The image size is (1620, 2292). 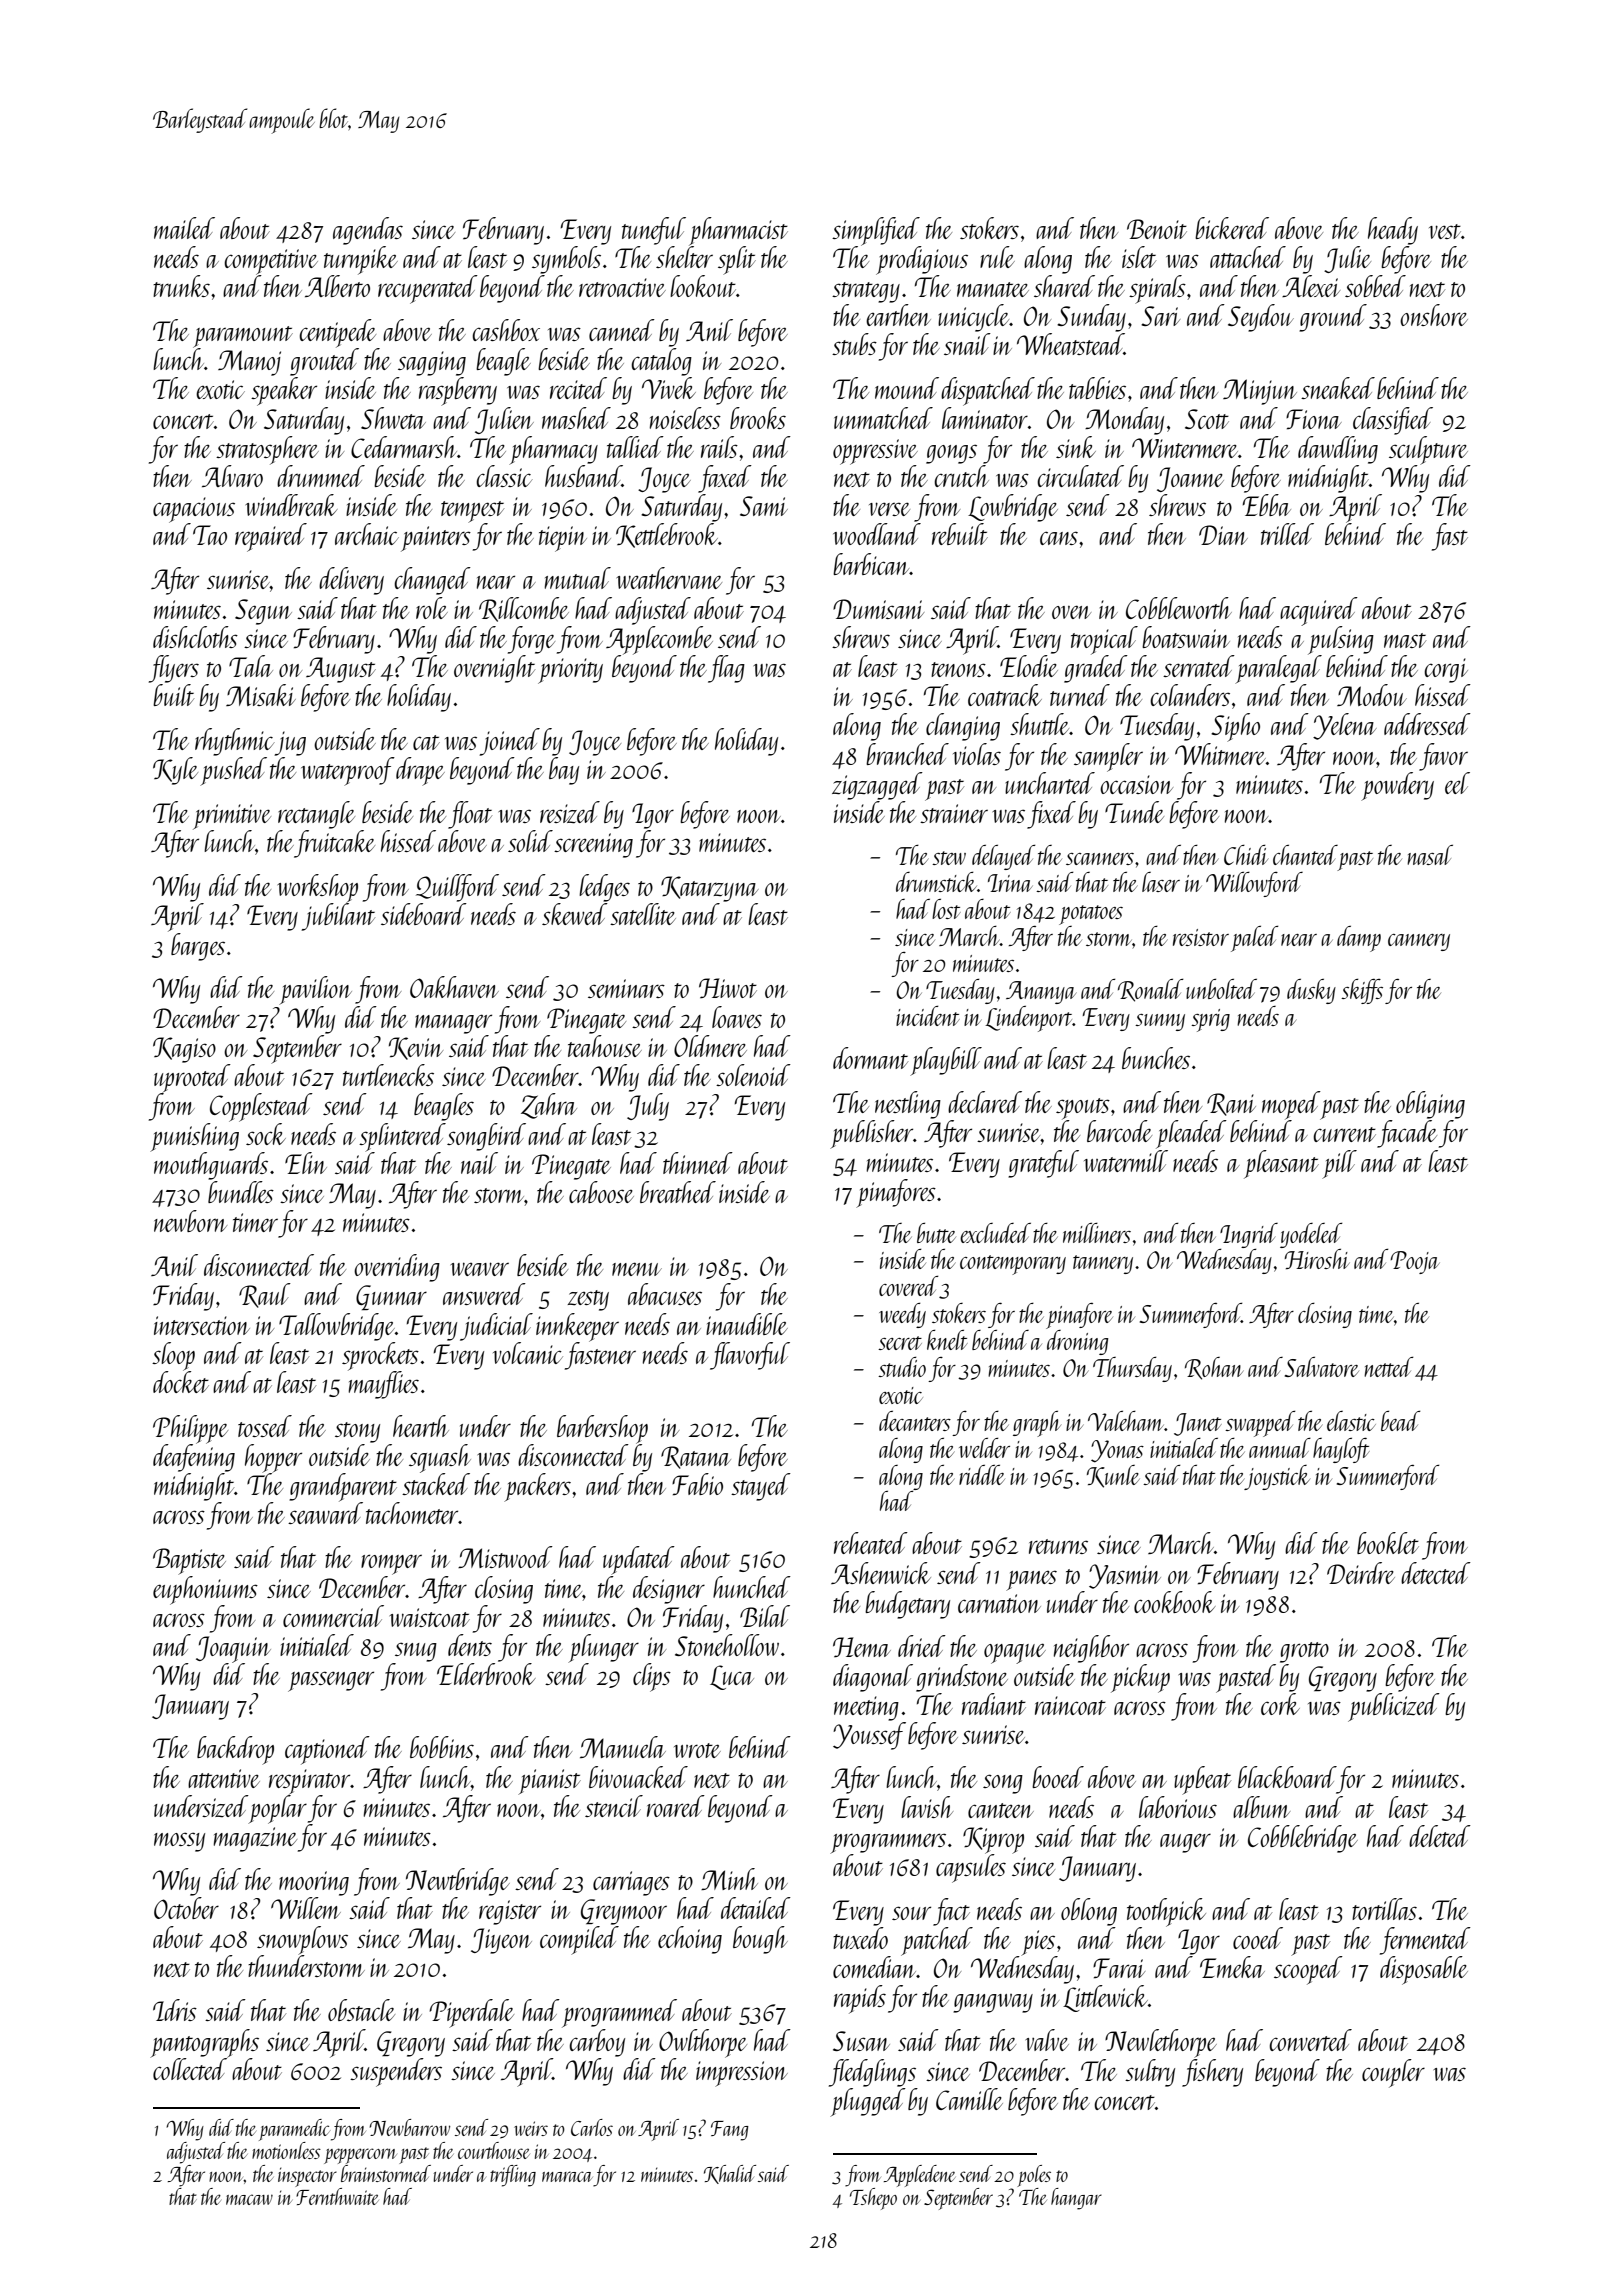 What do you see at coordinates (202, 1325) in the screenshot?
I see `intersection` at bounding box center [202, 1325].
